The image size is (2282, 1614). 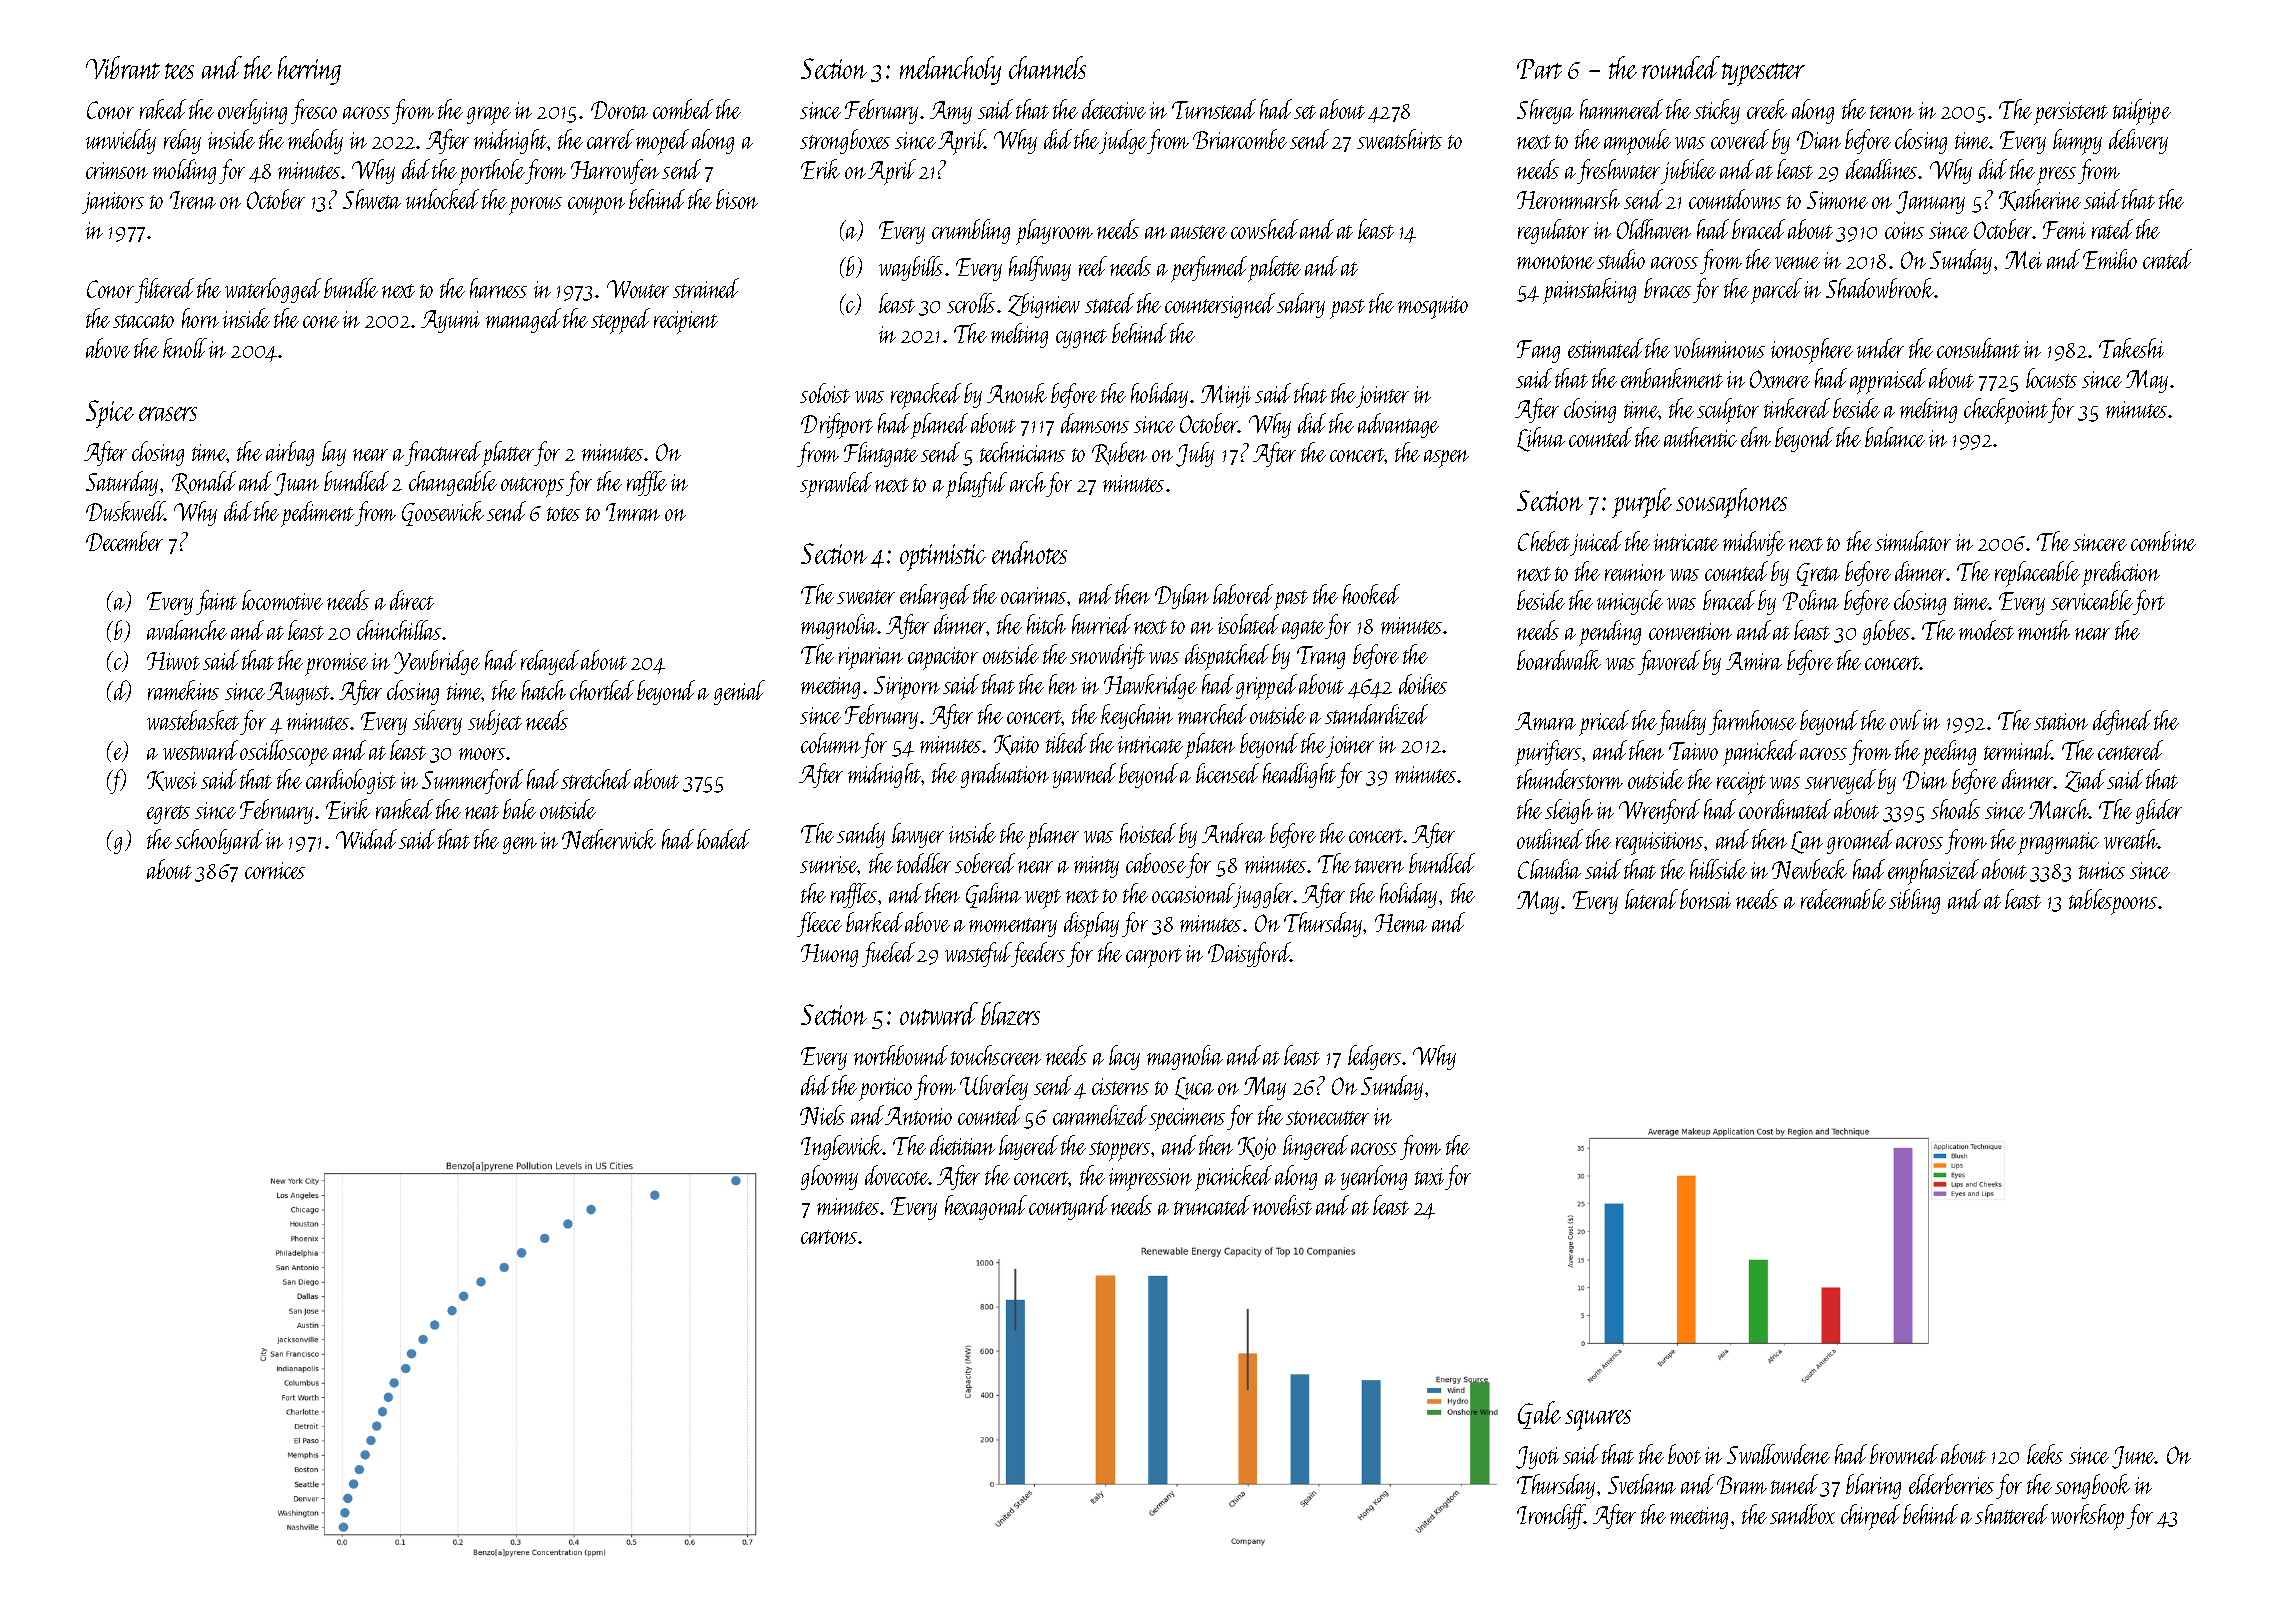 I want to click on Simone, so click(x=1837, y=200).
